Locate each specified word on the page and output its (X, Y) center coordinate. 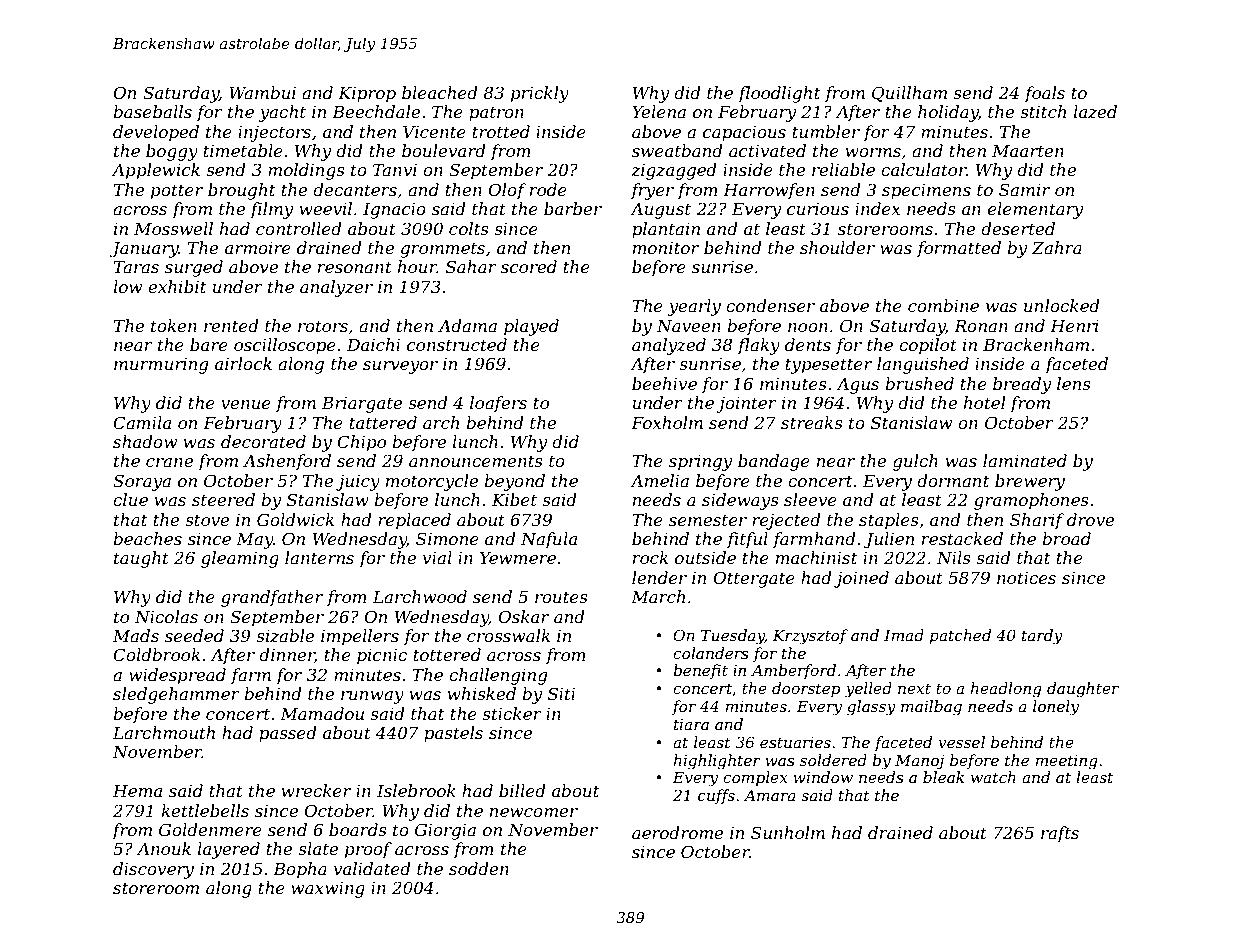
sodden (479, 868)
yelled (868, 690)
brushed (919, 383)
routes (561, 597)
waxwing (328, 890)
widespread (177, 676)
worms (873, 152)
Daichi (373, 344)
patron (496, 114)
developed (156, 133)
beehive (664, 383)
